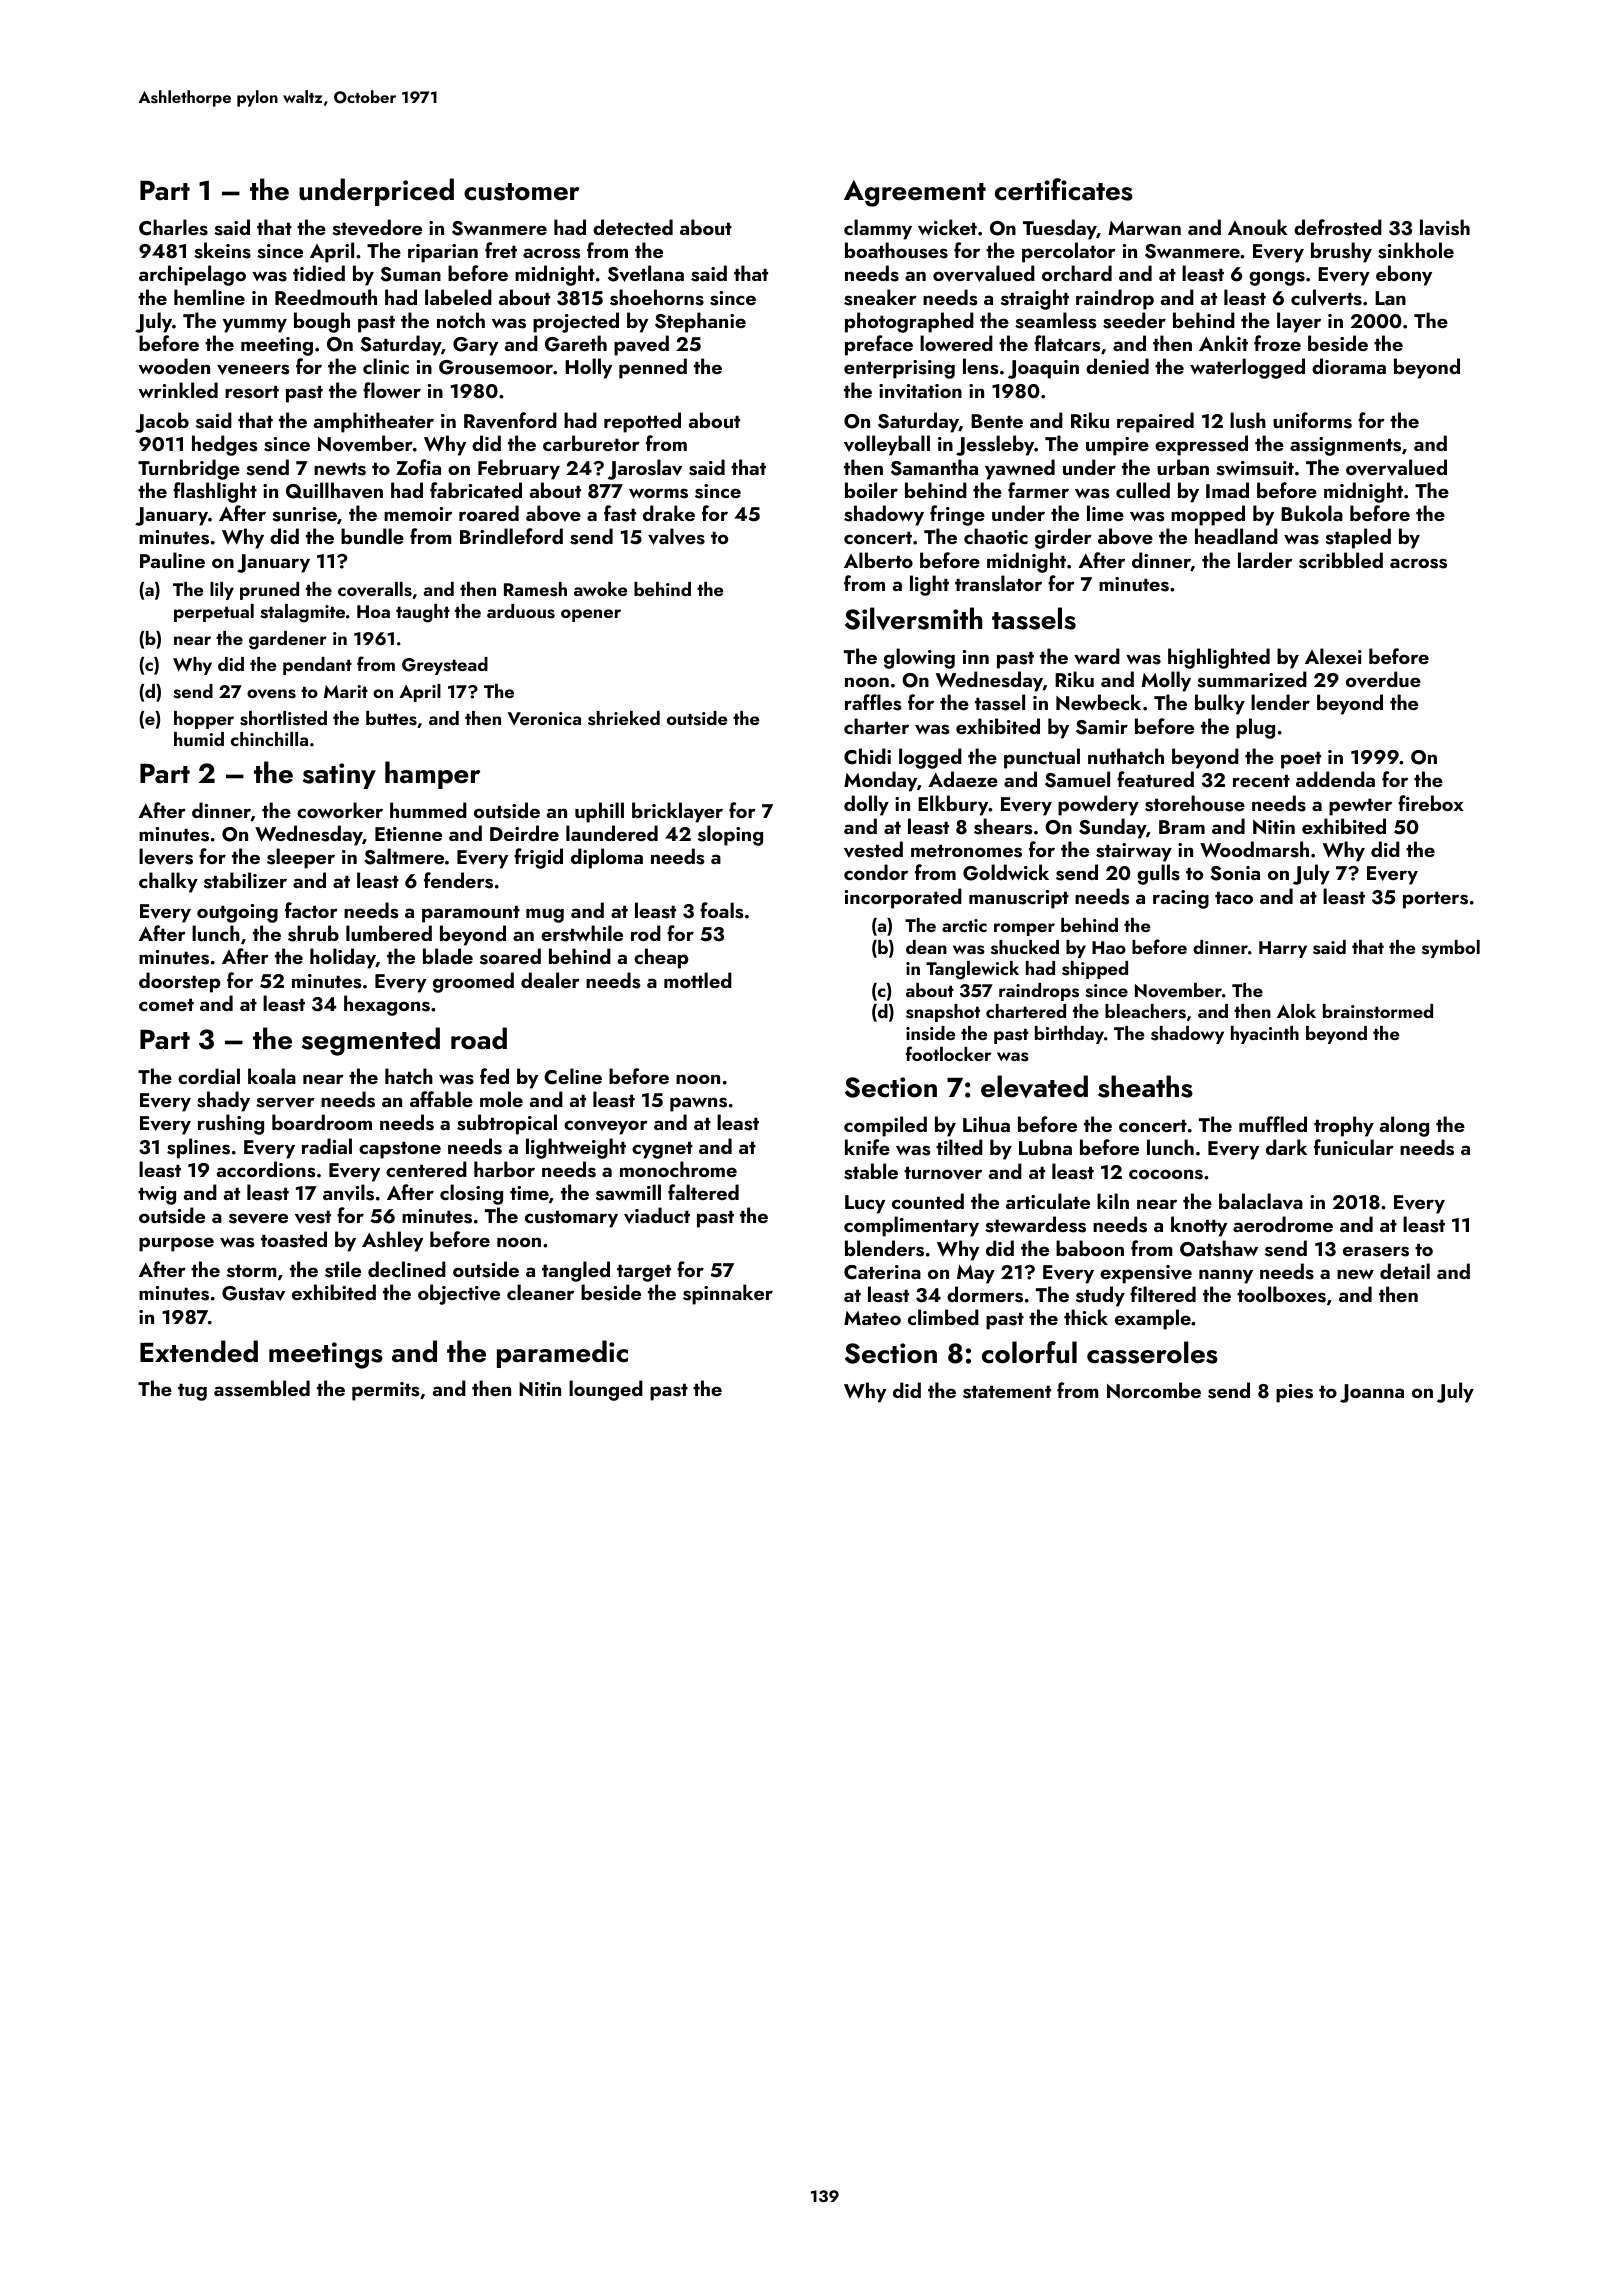  What do you see at coordinates (722, 910) in the screenshot?
I see `foals` at bounding box center [722, 910].
